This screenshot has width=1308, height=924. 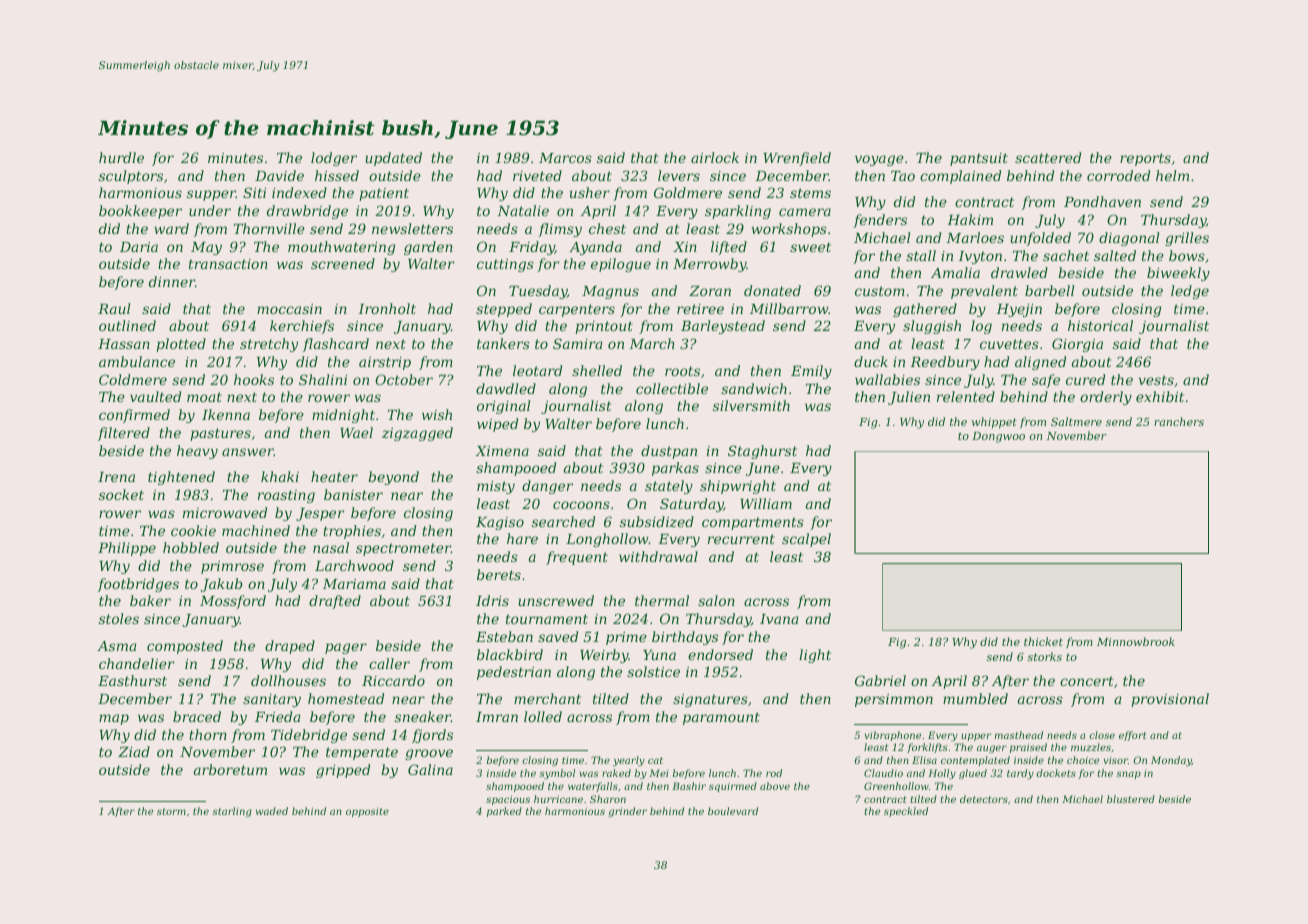 What do you see at coordinates (998, 437) in the screenshot?
I see `Dongwoo` at bounding box center [998, 437].
